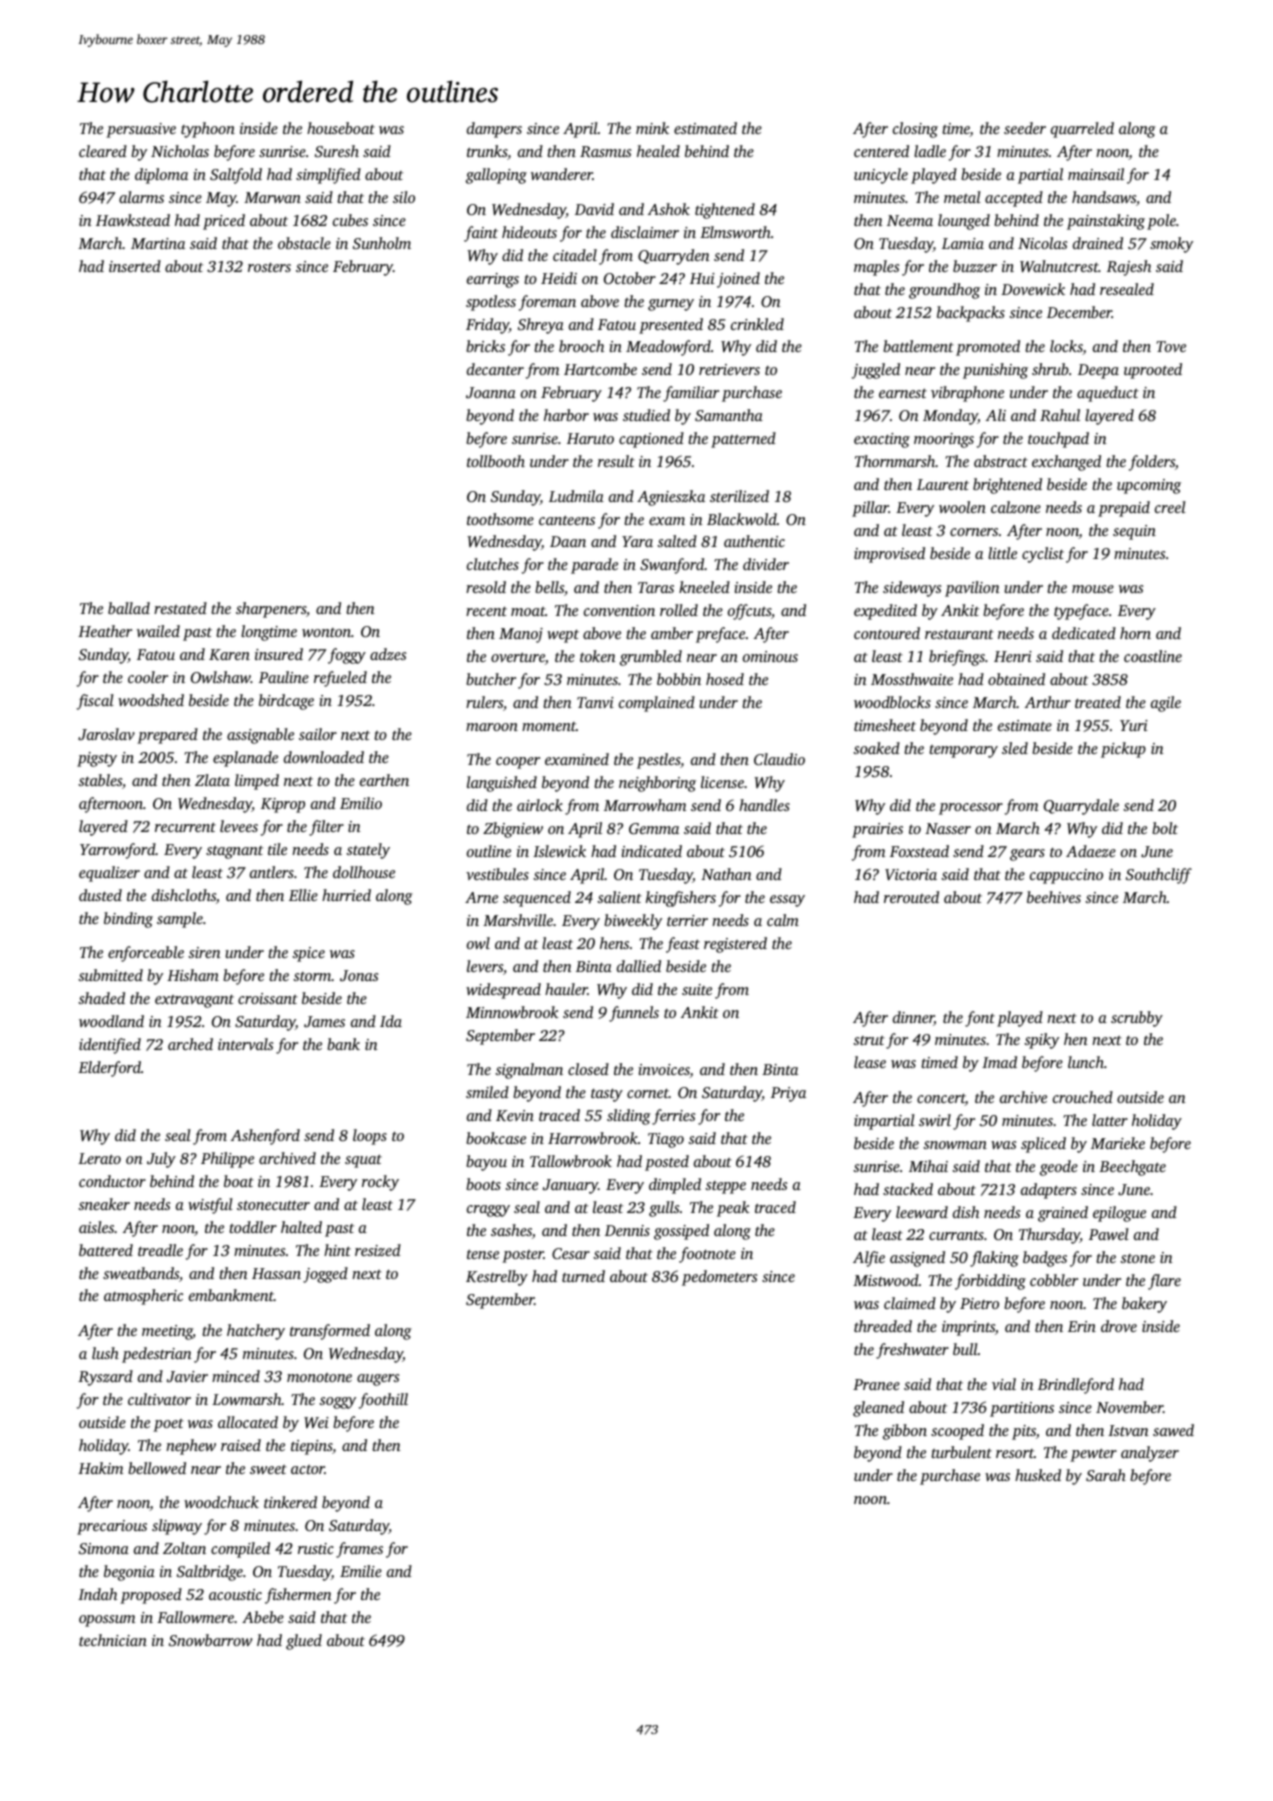  What do you see at coordinates (877, 830) in the screenshot?
I see `prairies` at bounding box center [877, 830].
